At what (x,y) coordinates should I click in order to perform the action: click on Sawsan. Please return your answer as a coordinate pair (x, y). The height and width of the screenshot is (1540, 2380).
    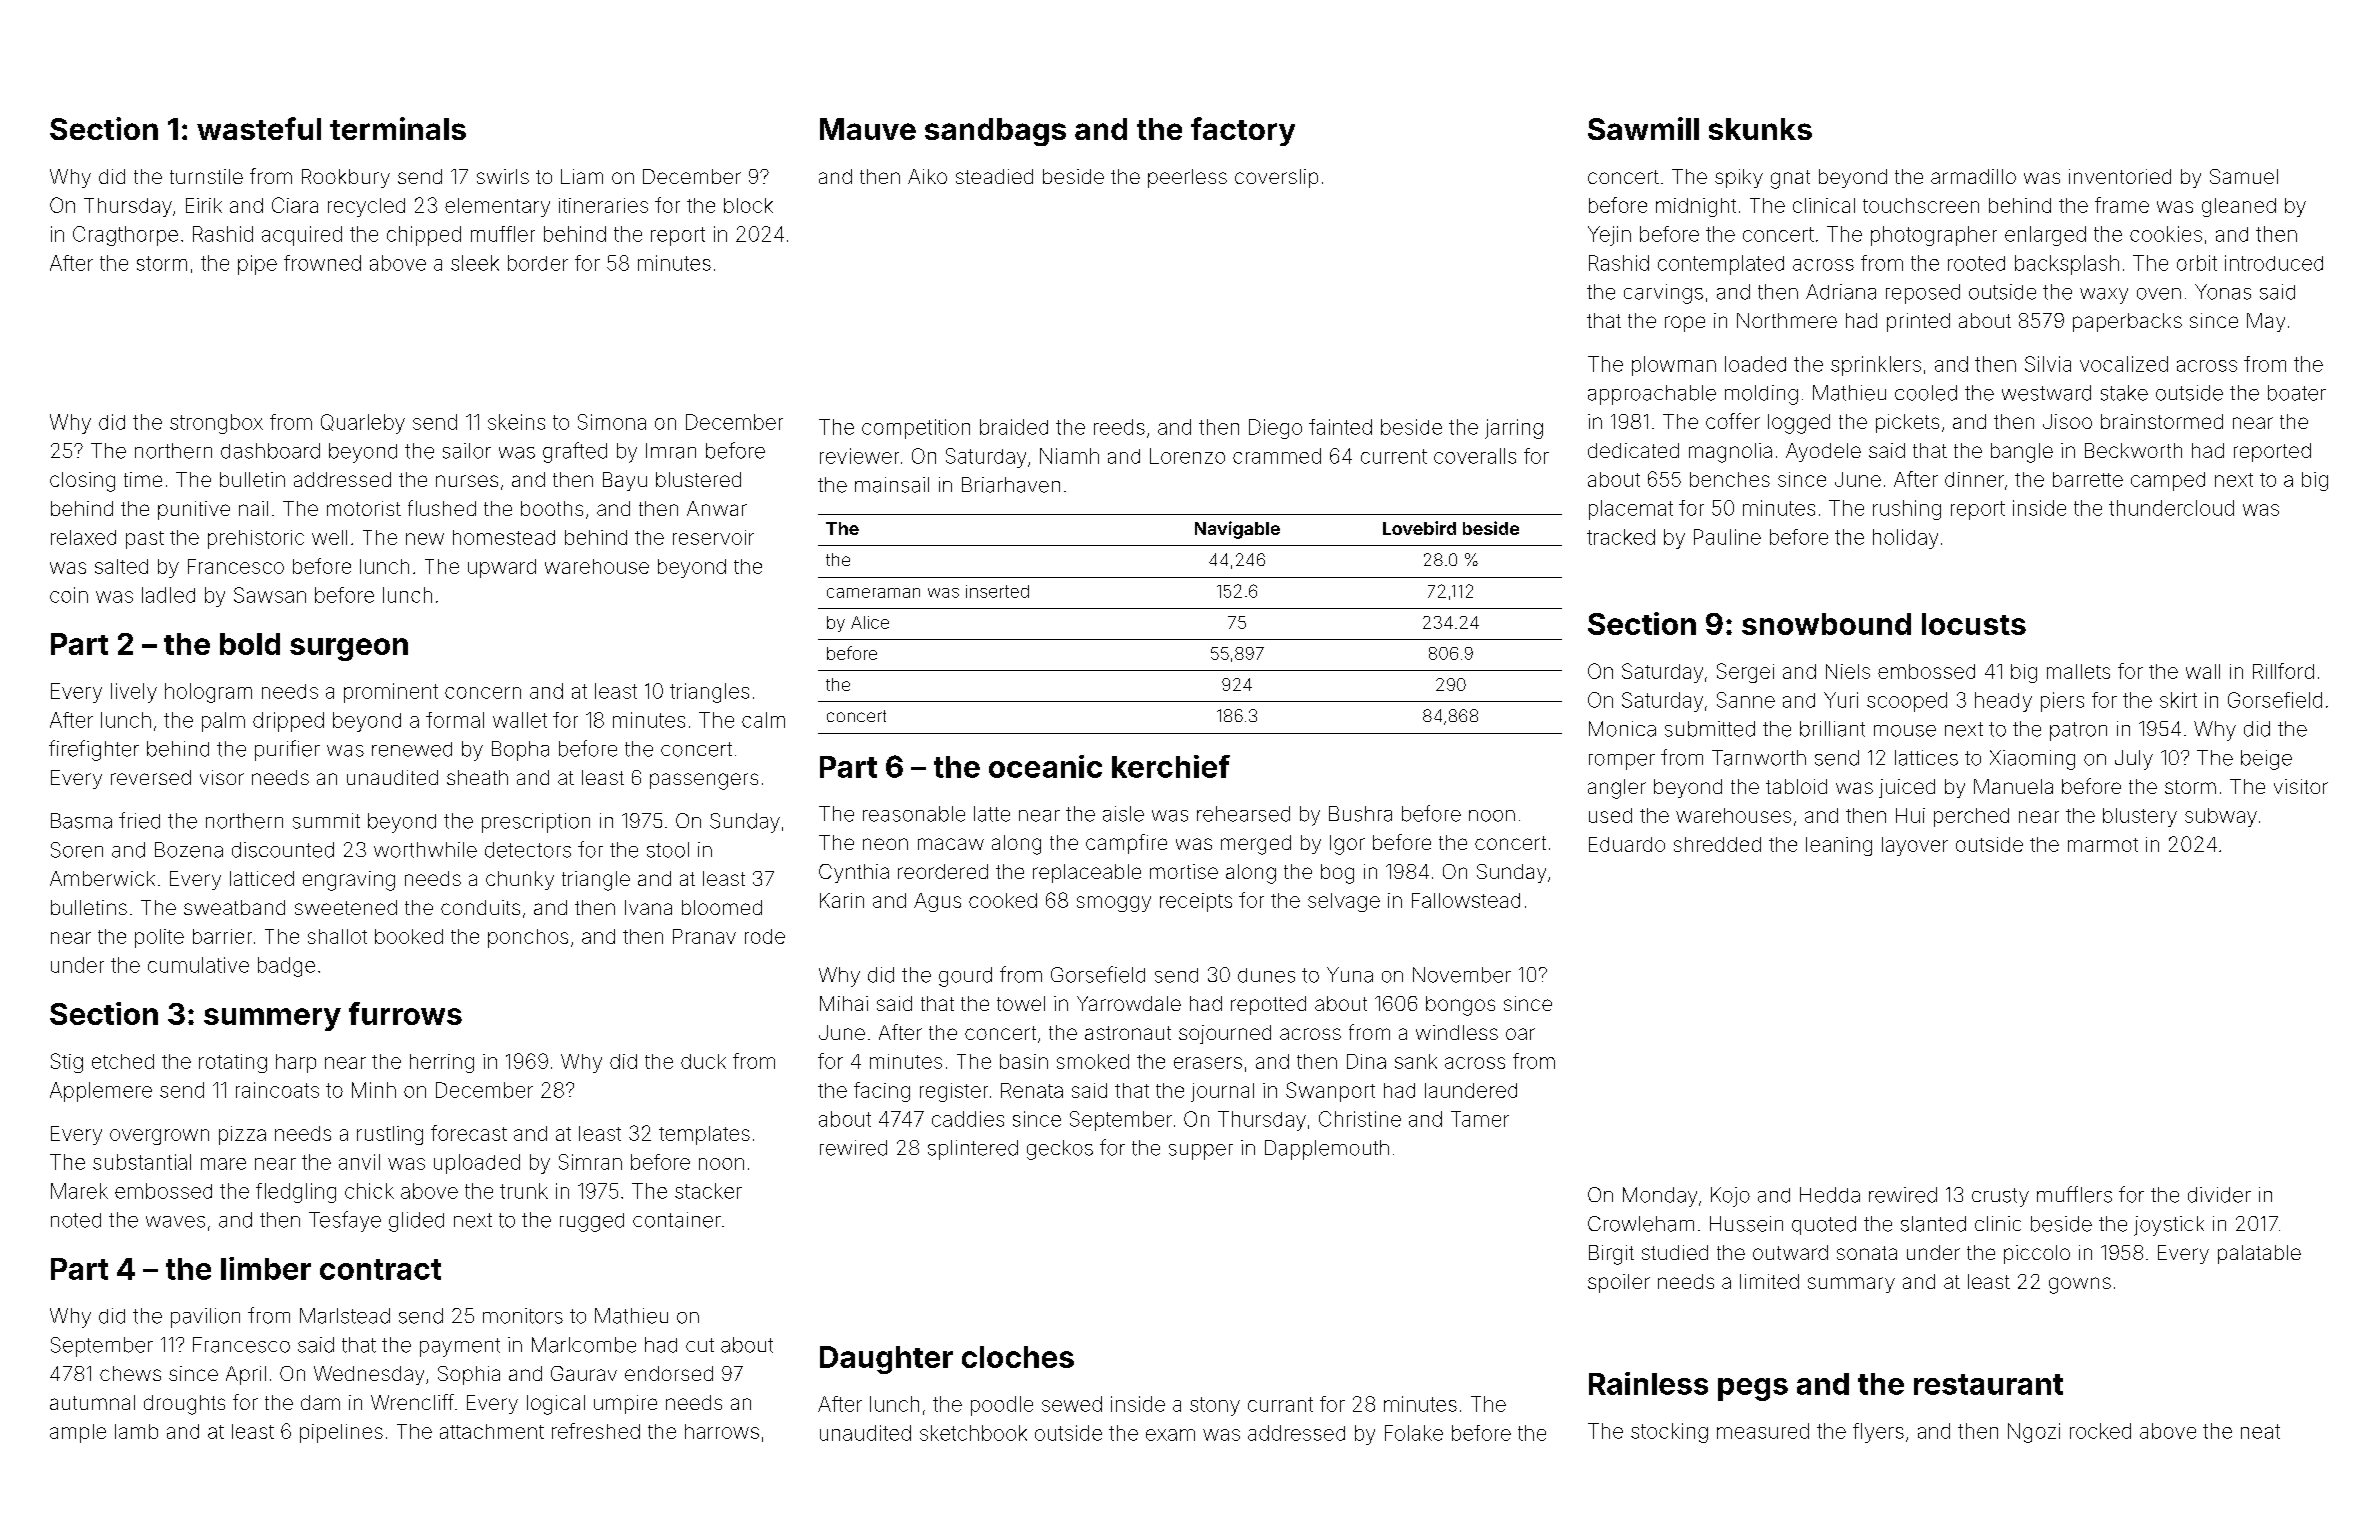
    Looking at the image, I should click on (270, 595).
